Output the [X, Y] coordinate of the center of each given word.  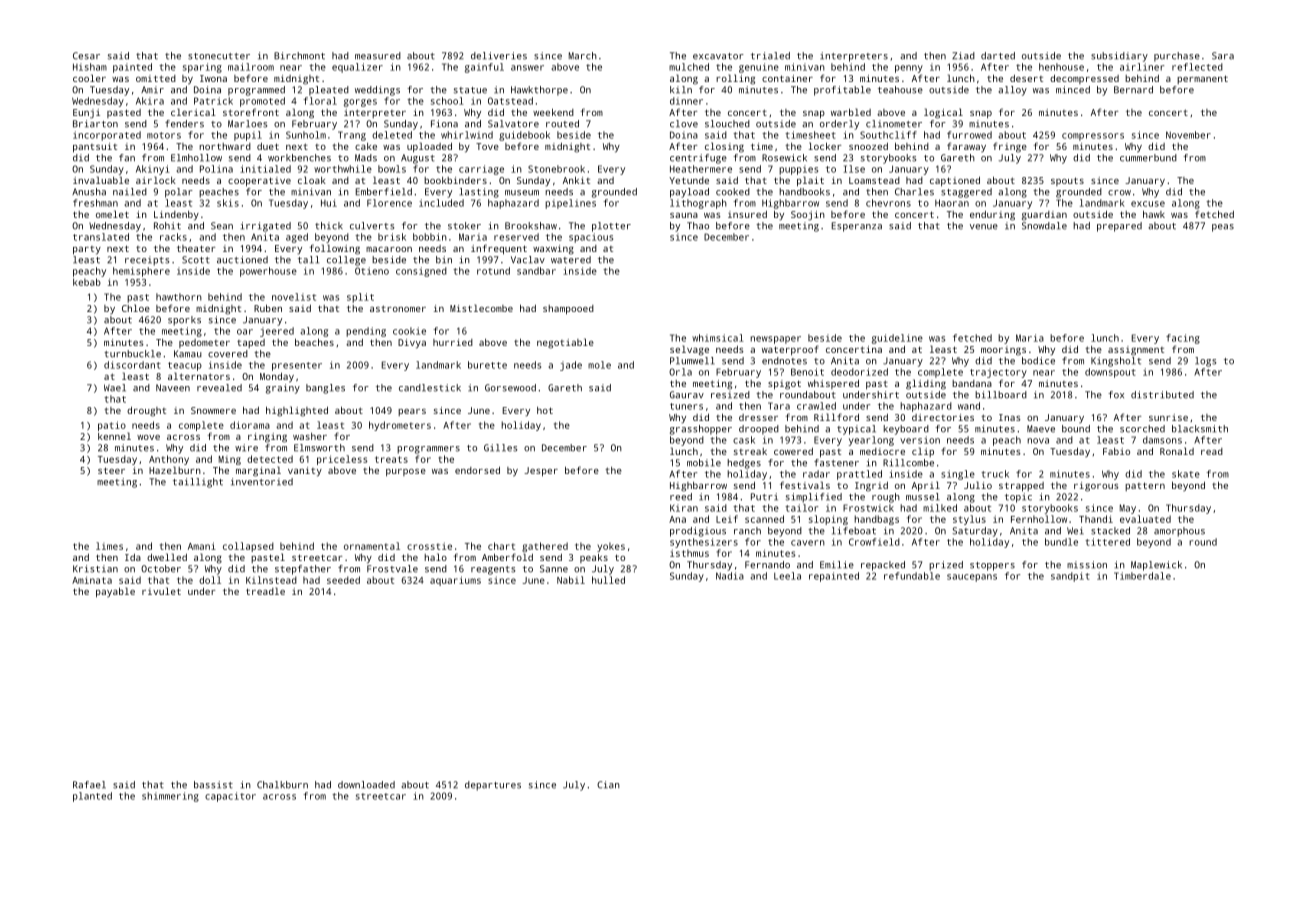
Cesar [86, 56]
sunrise [1168, 417]
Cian [608, 785]
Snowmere [213, 410]
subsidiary [1119, 57]
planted [92, 797]
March [583, 56]
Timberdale [1142, 576]
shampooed [568, 310]
